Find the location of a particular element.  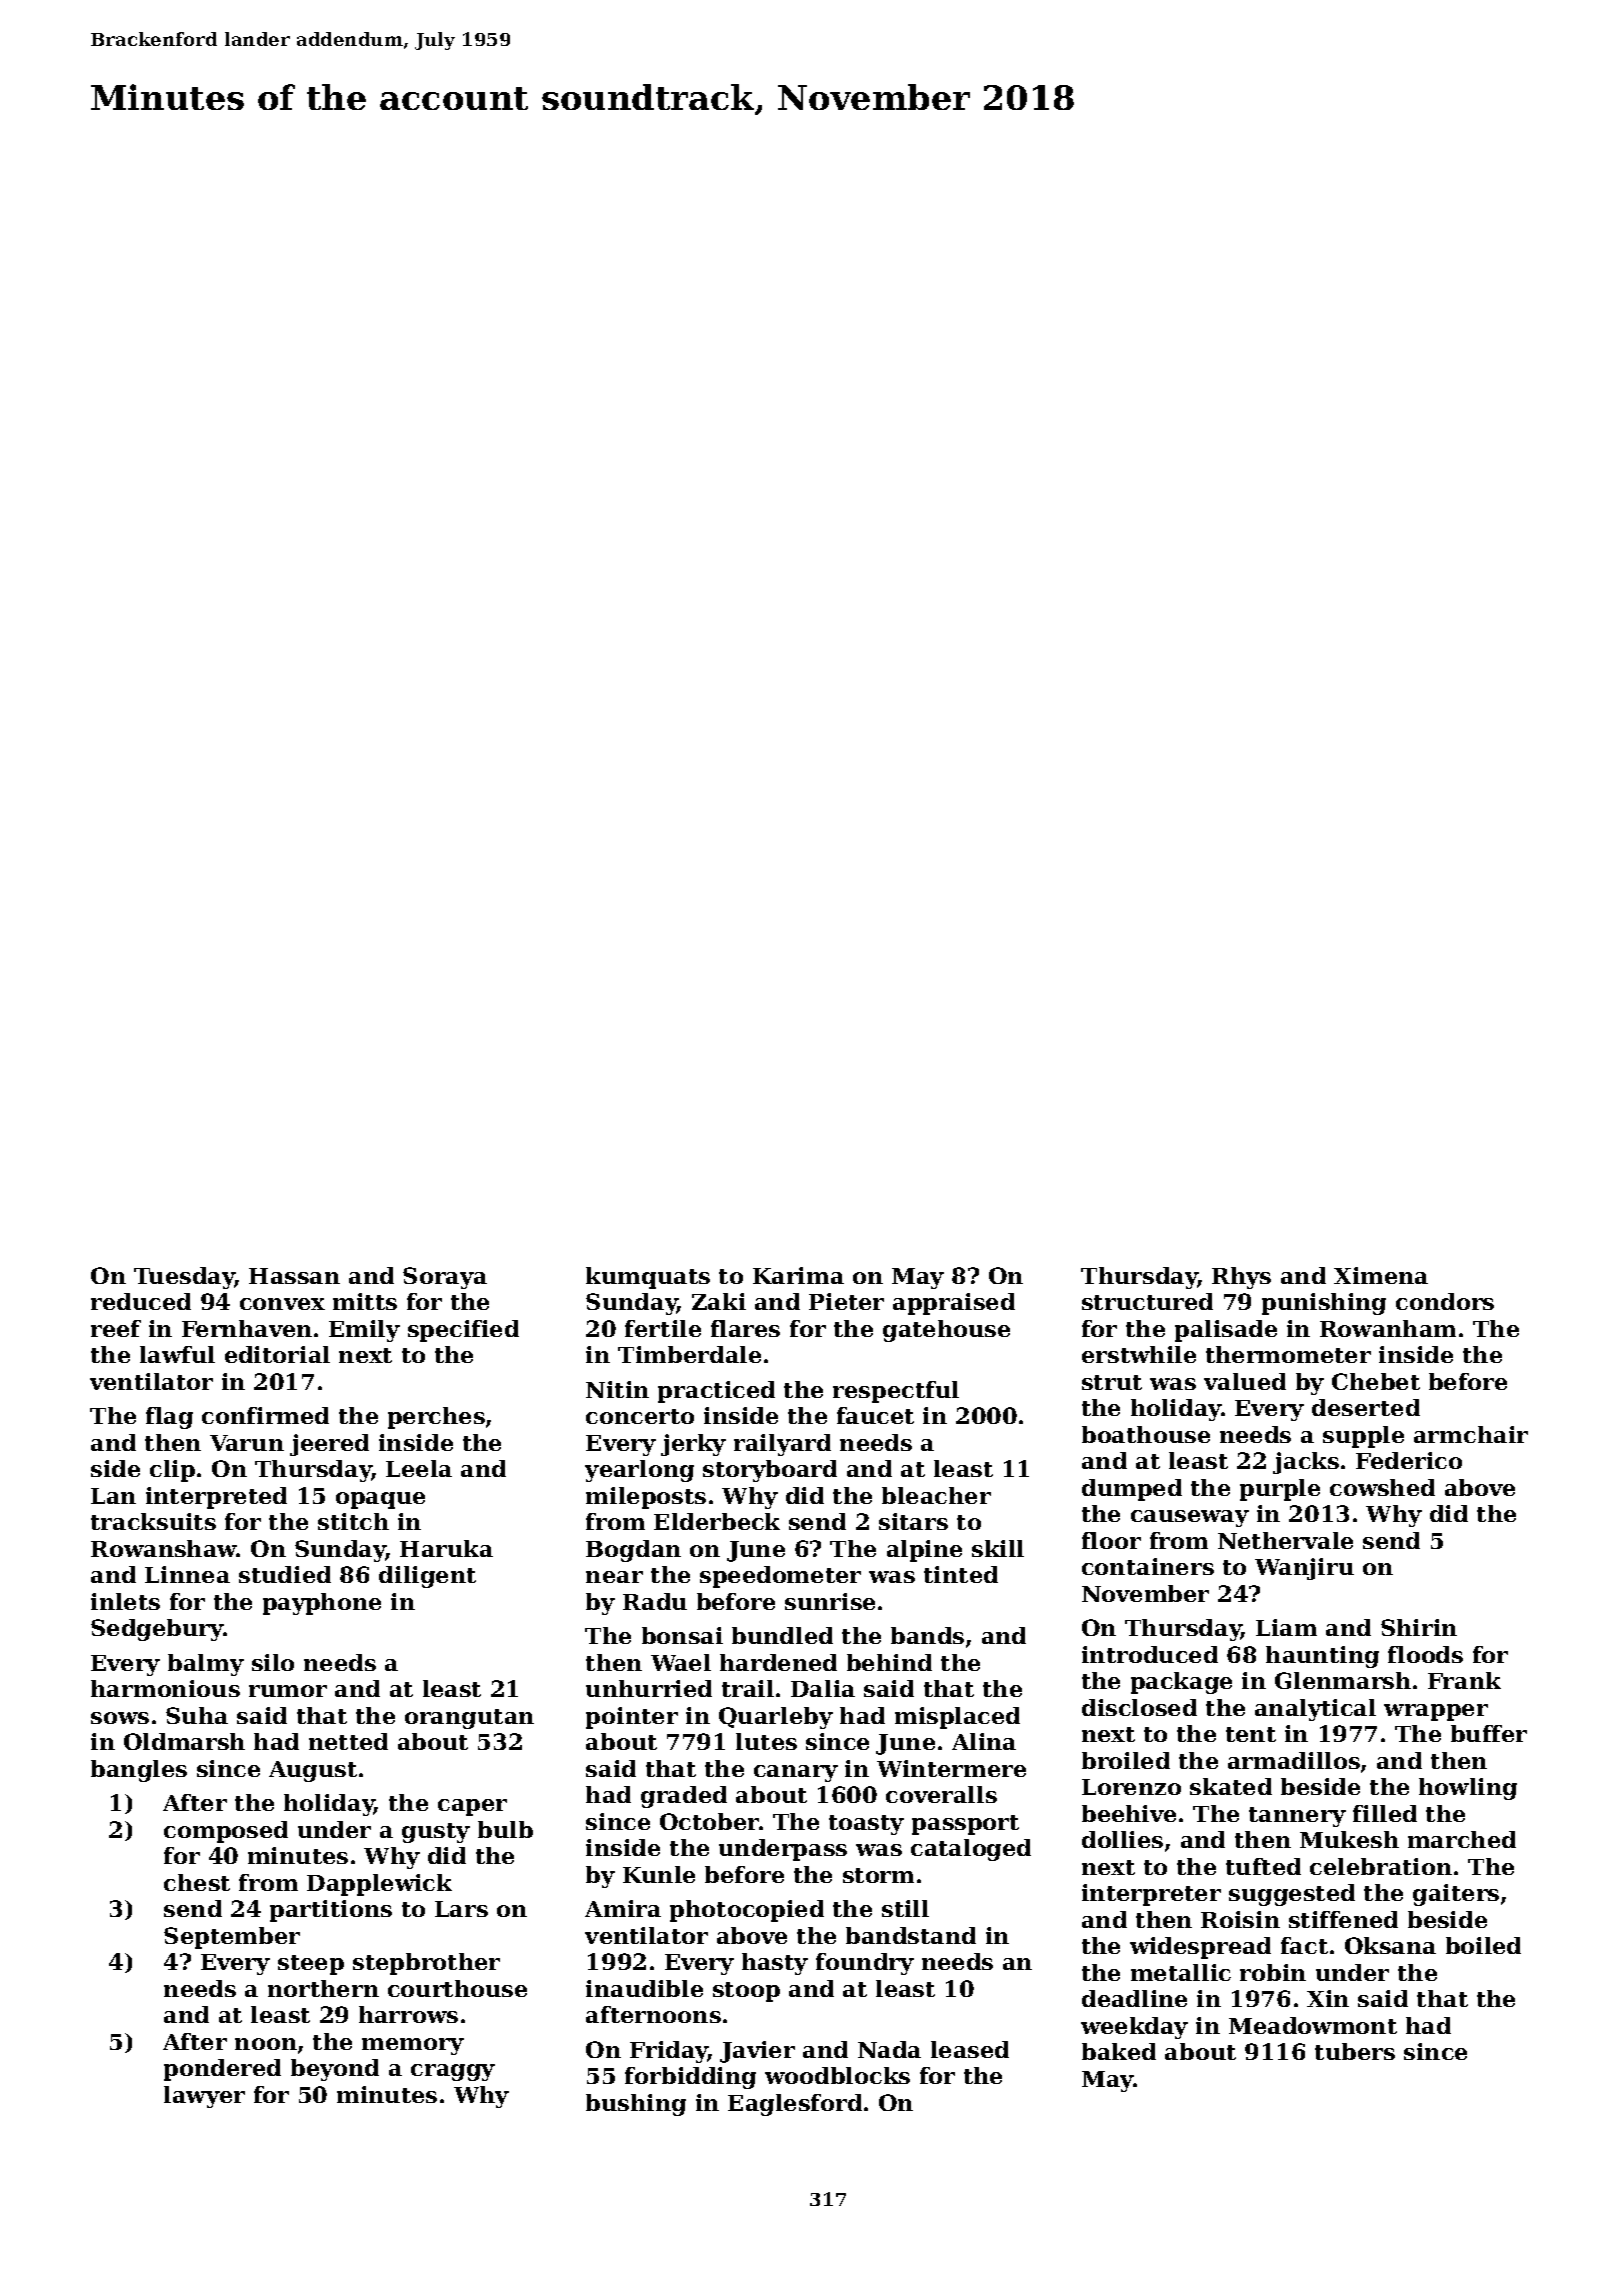

cowshed is located at coordinates (1382, 1487).
